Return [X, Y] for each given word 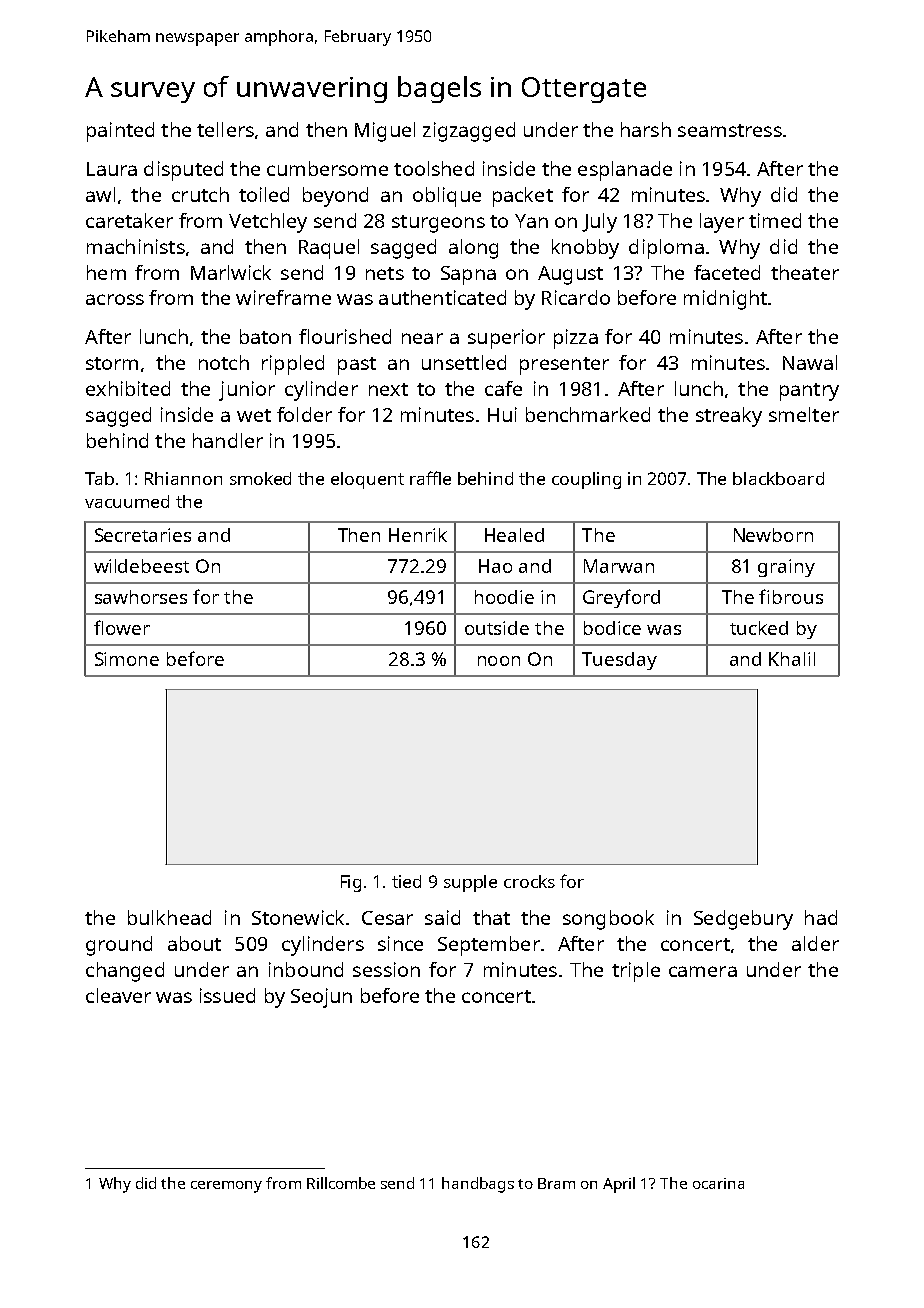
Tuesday [619, 661]
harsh [646, 129]
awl [100, 194]
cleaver [118, 995]
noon [499, 661]
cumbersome [327, 168]
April [619, 1185]
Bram [556, 1183]
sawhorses [141, 597]
